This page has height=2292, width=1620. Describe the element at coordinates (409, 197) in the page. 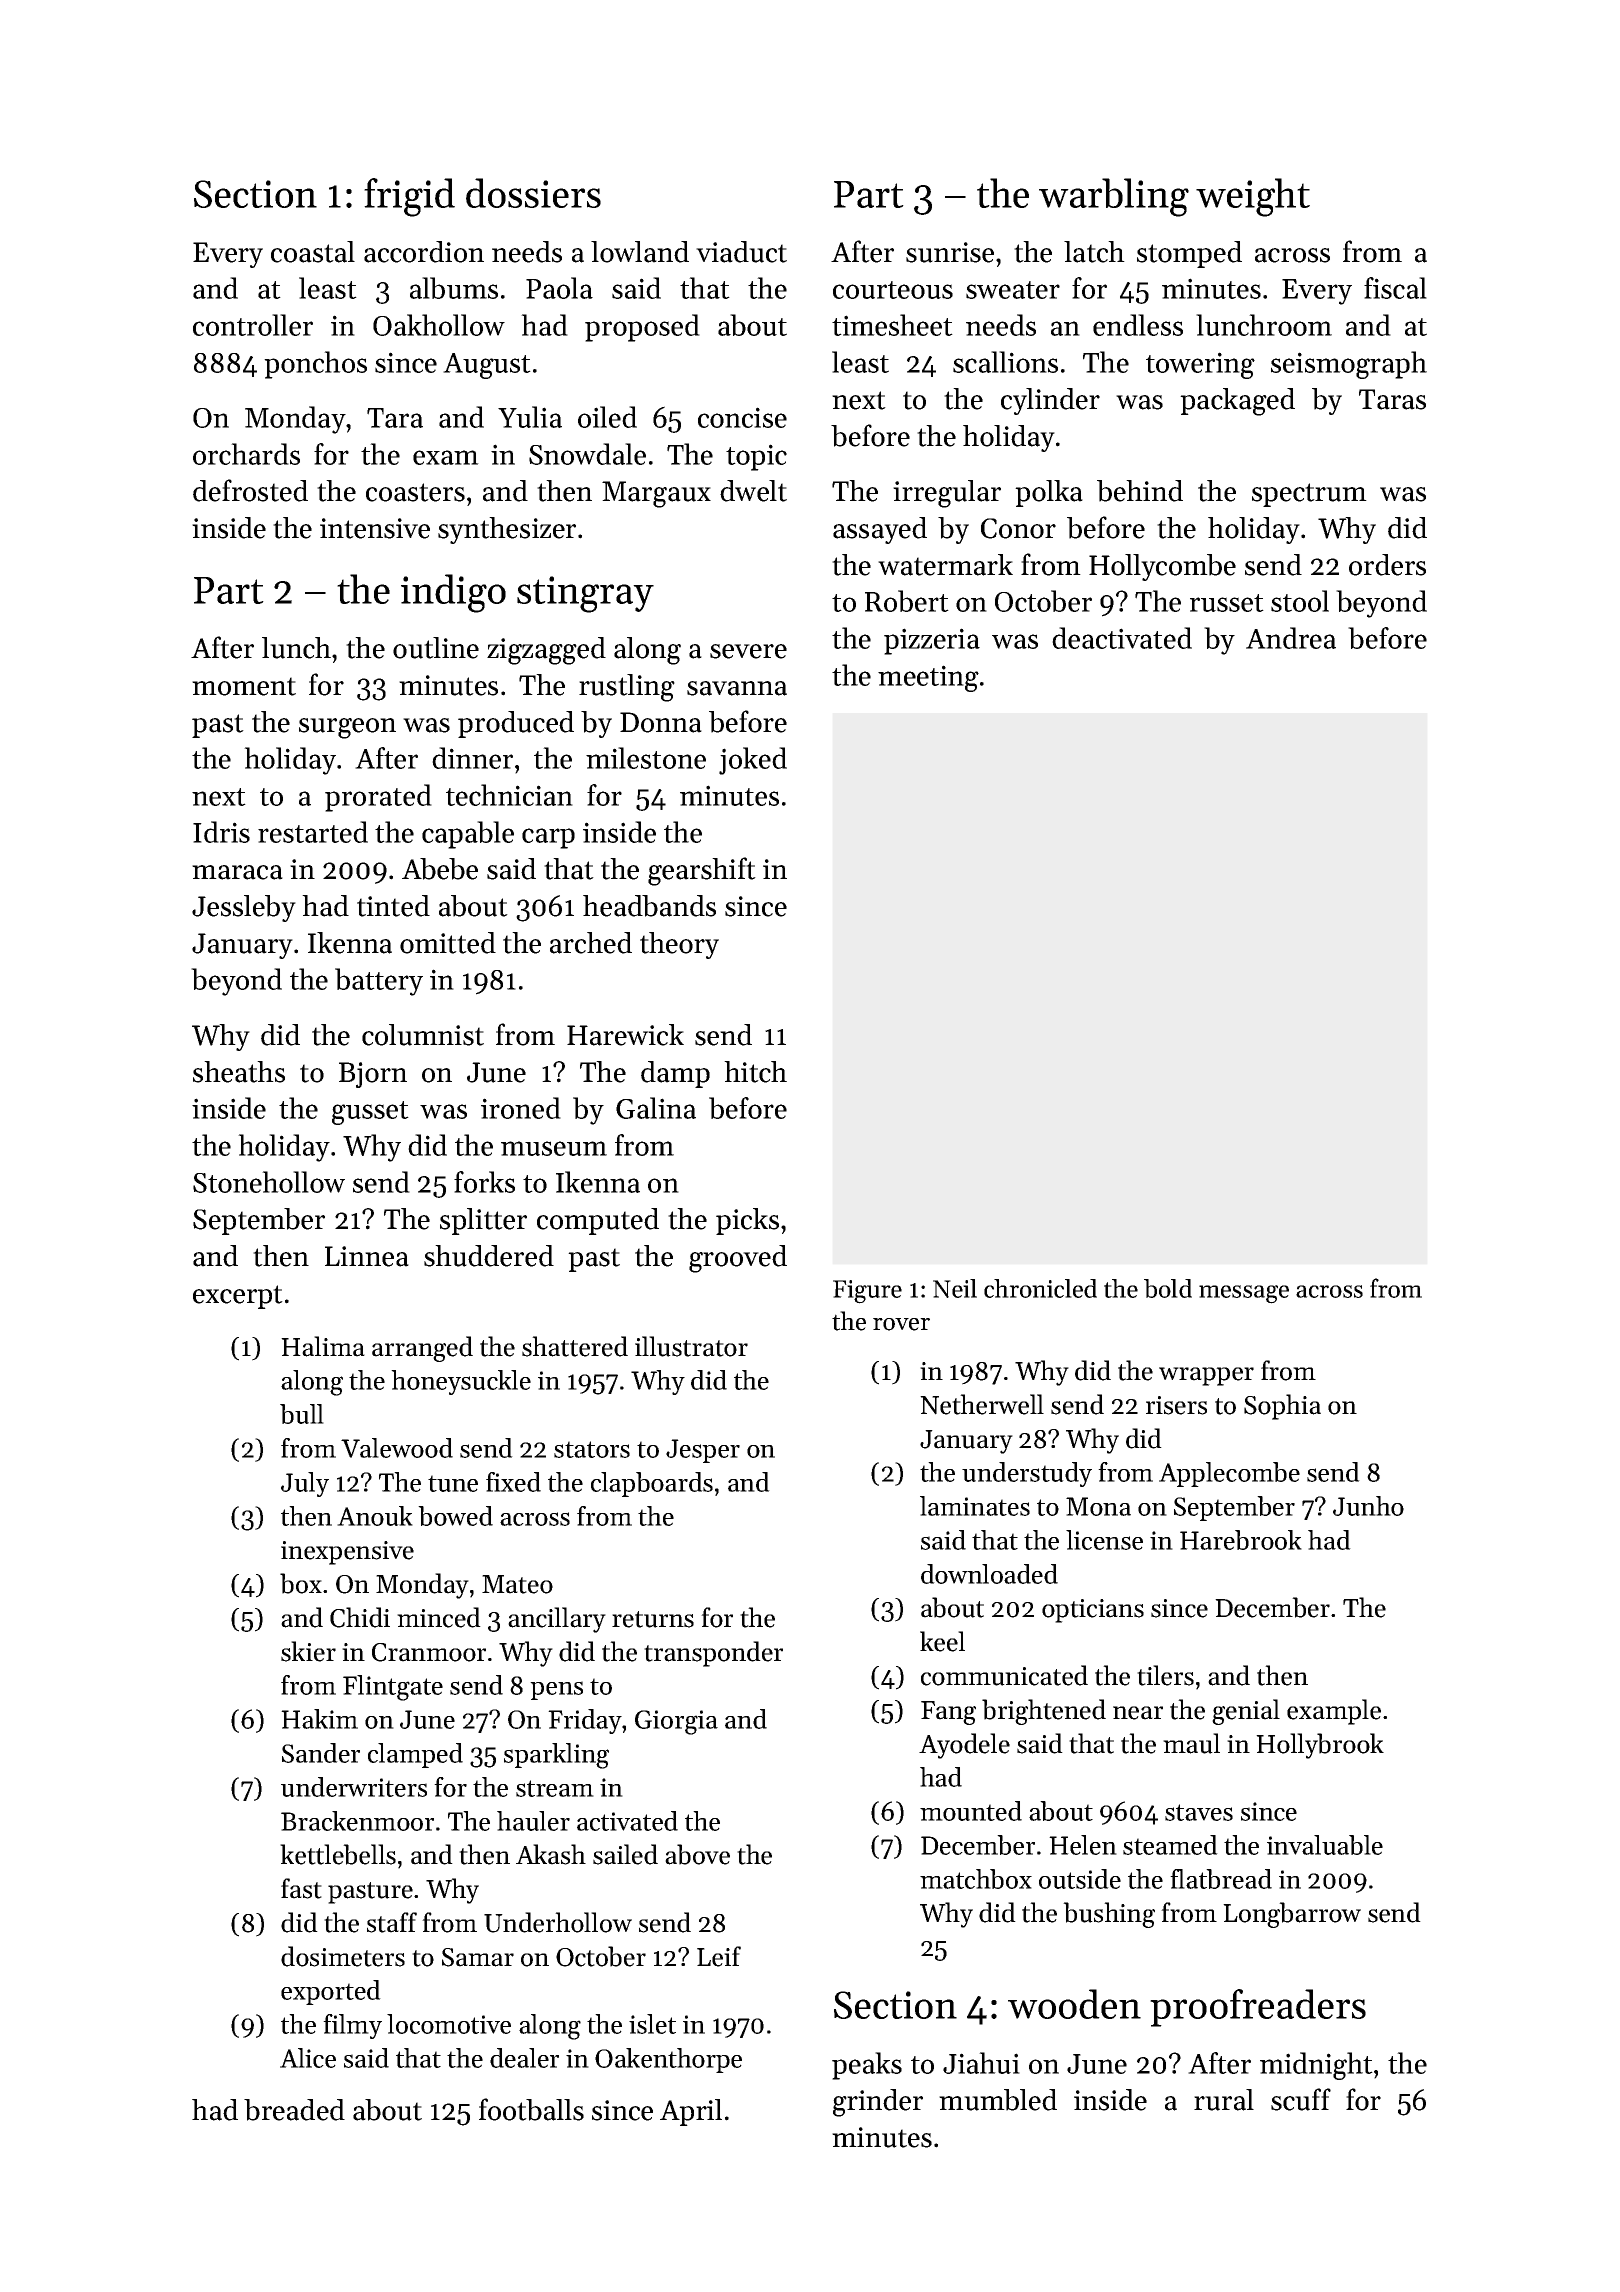

I see `frigid` at that location.
